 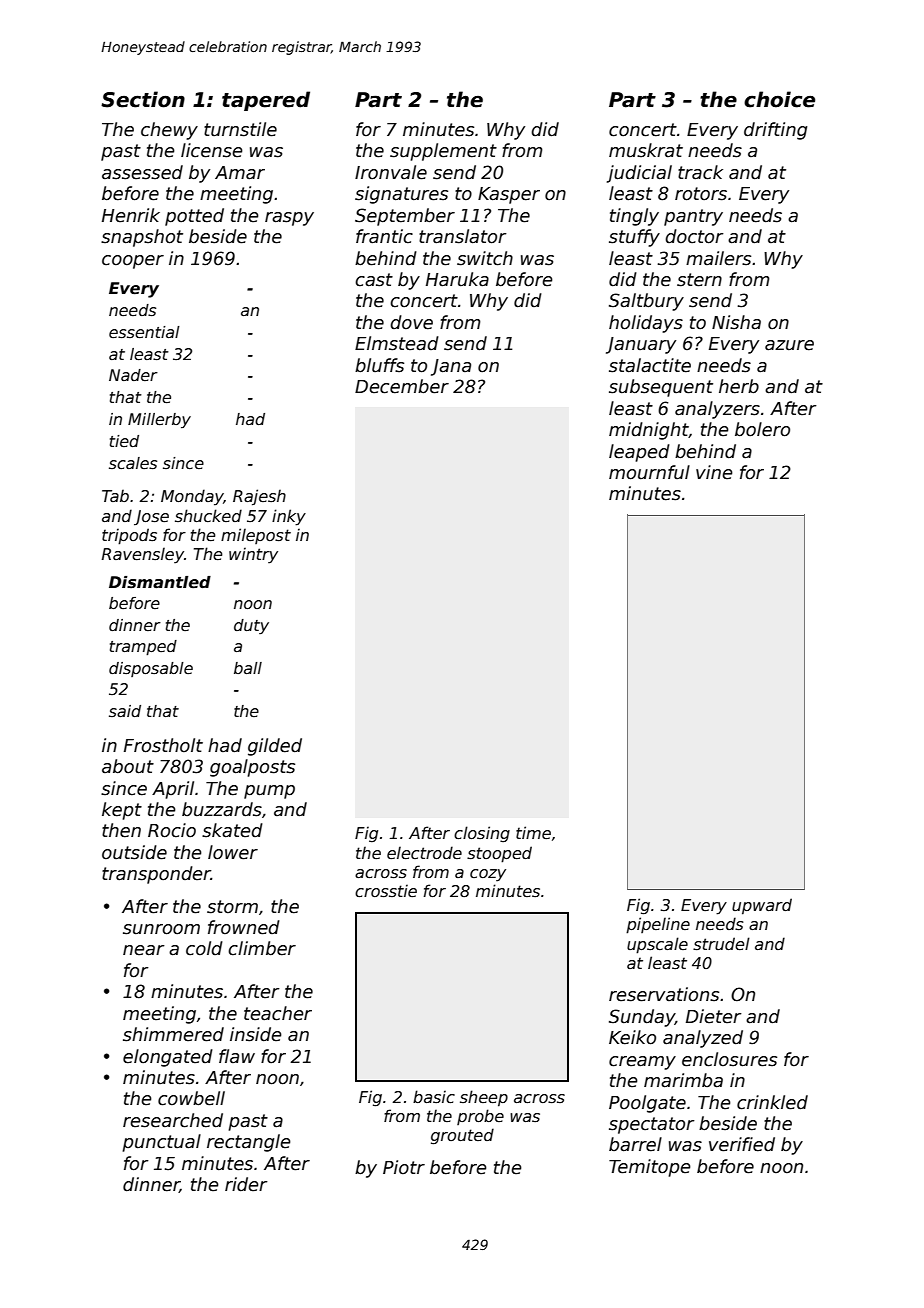 I want to click on time, so click(x=533, y=833).
